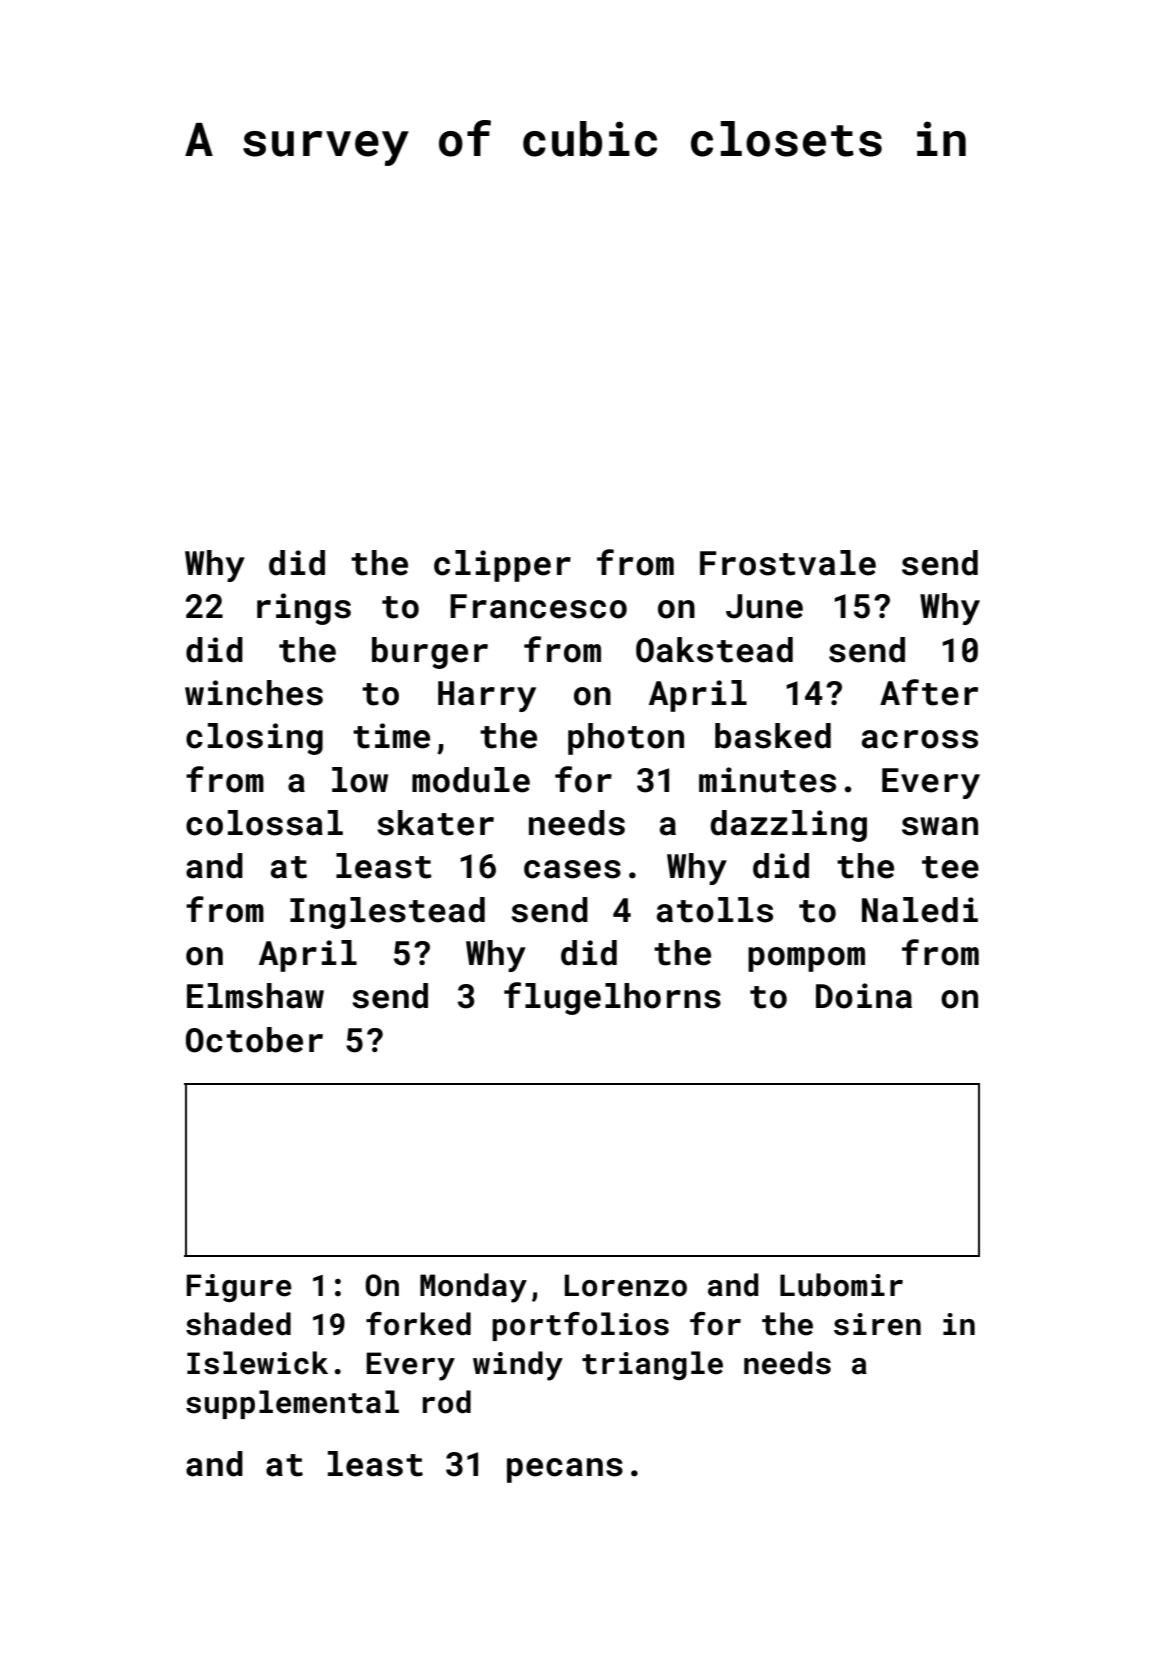 The height and width of the image is (1654, 1165). Describe the element at coordinates (254, 739) in the image. I see `closing` at that location.
